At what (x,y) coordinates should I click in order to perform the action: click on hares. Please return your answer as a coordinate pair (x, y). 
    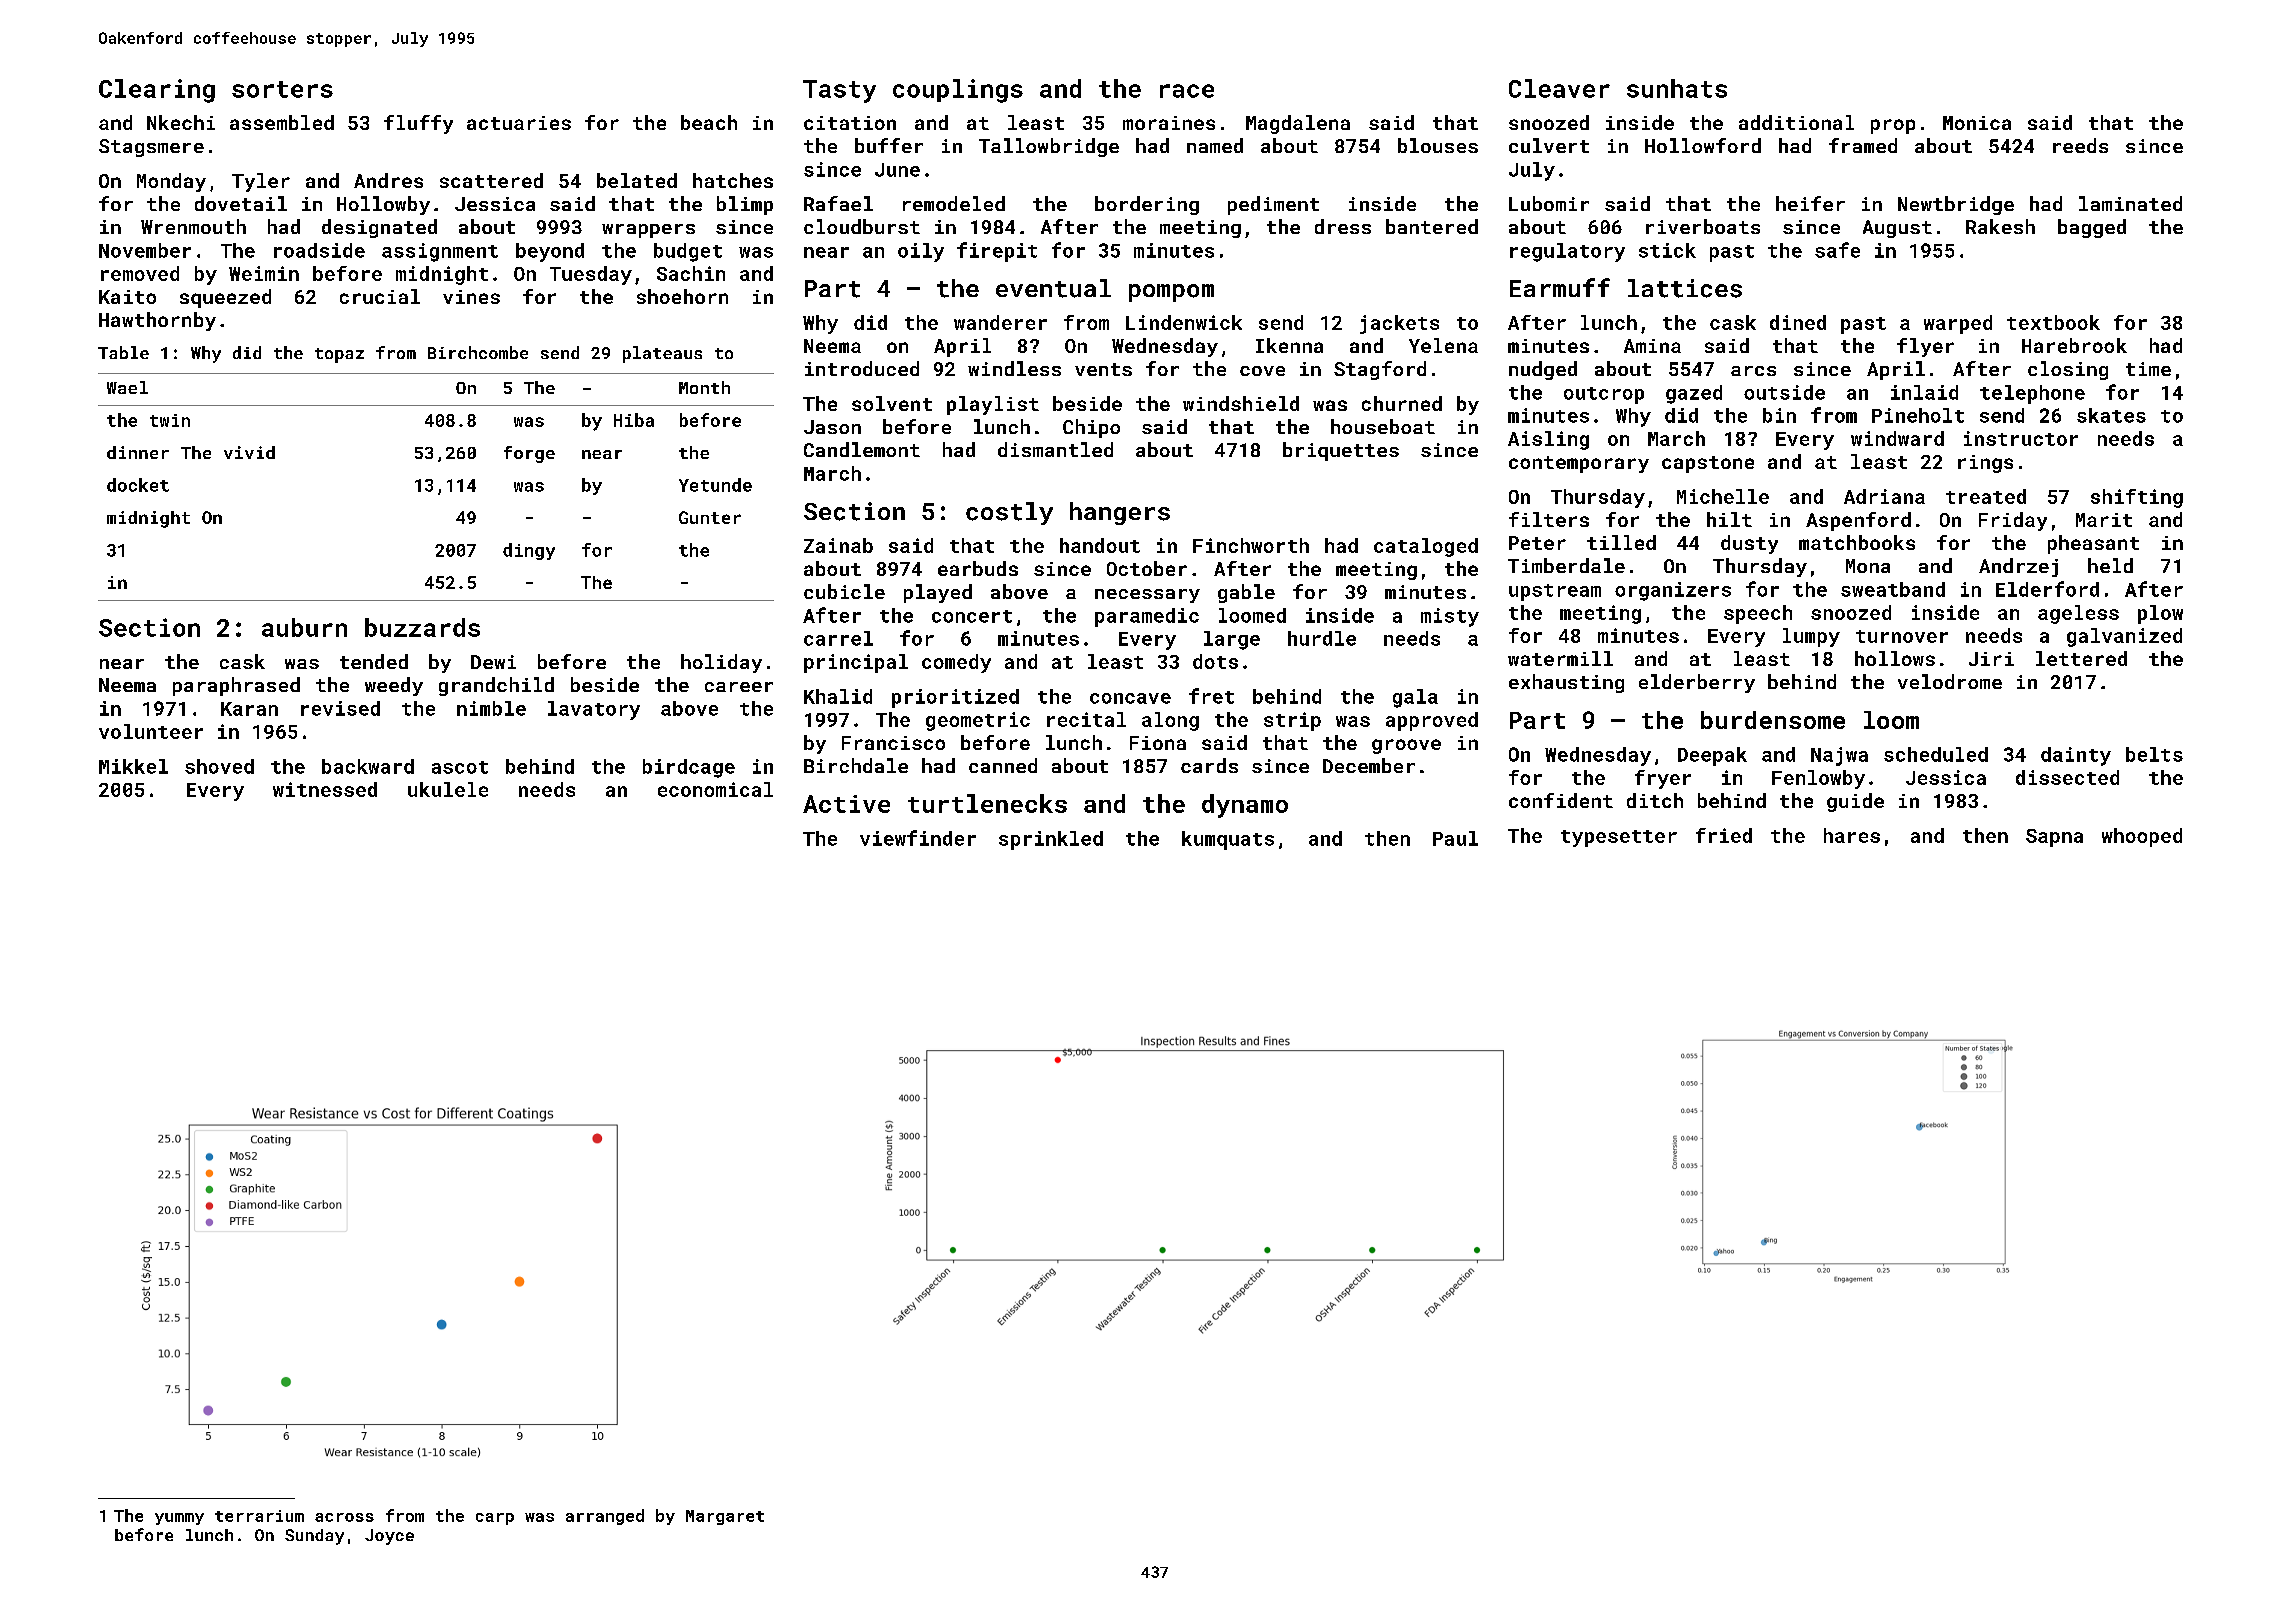
    Looking at the image, I should click on (1852, 835).
